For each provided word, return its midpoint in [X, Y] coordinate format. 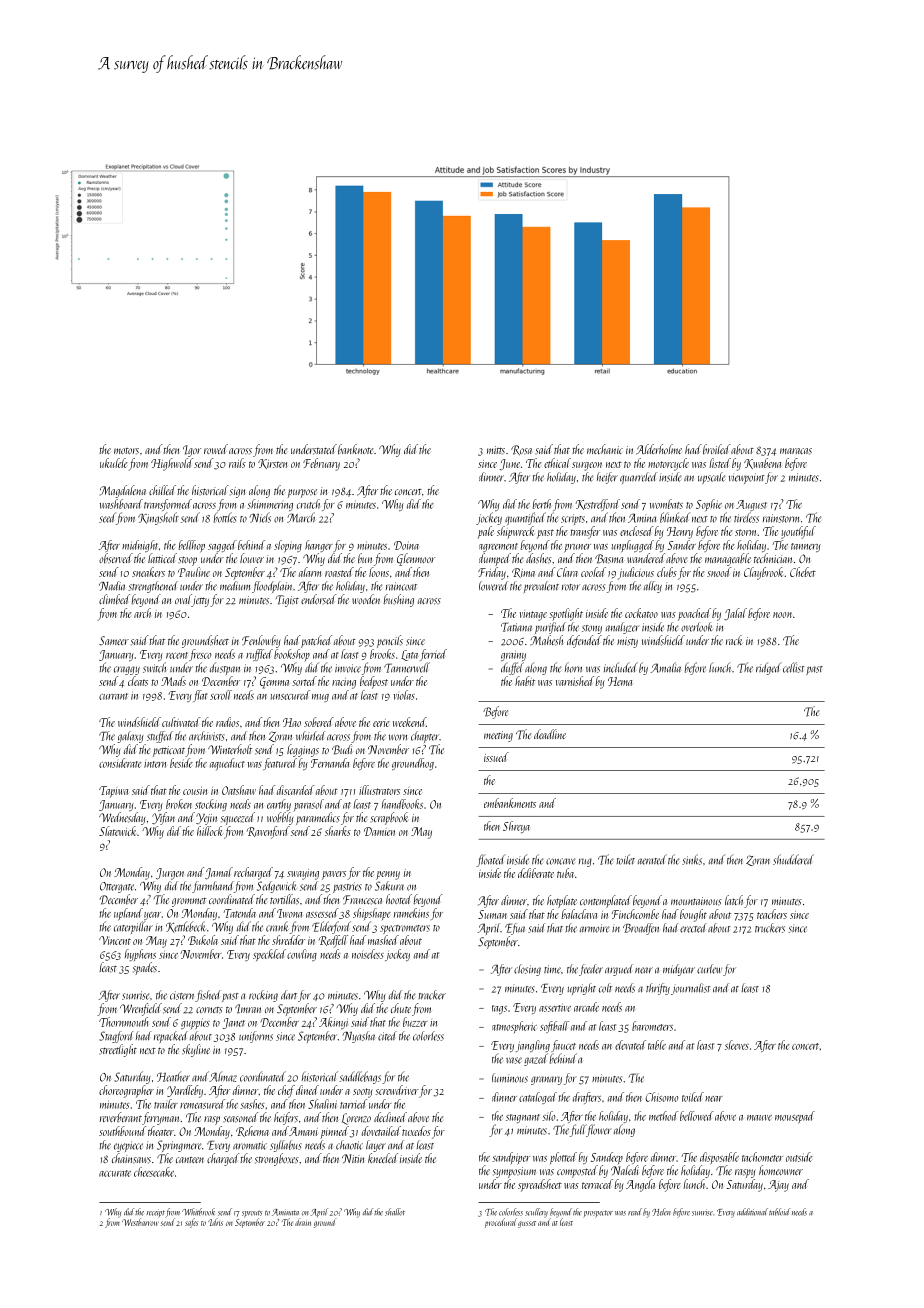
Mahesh [546, 640]
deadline [550, 734]
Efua [515, 929]
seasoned [240, 1117]
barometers [652, 1026]
